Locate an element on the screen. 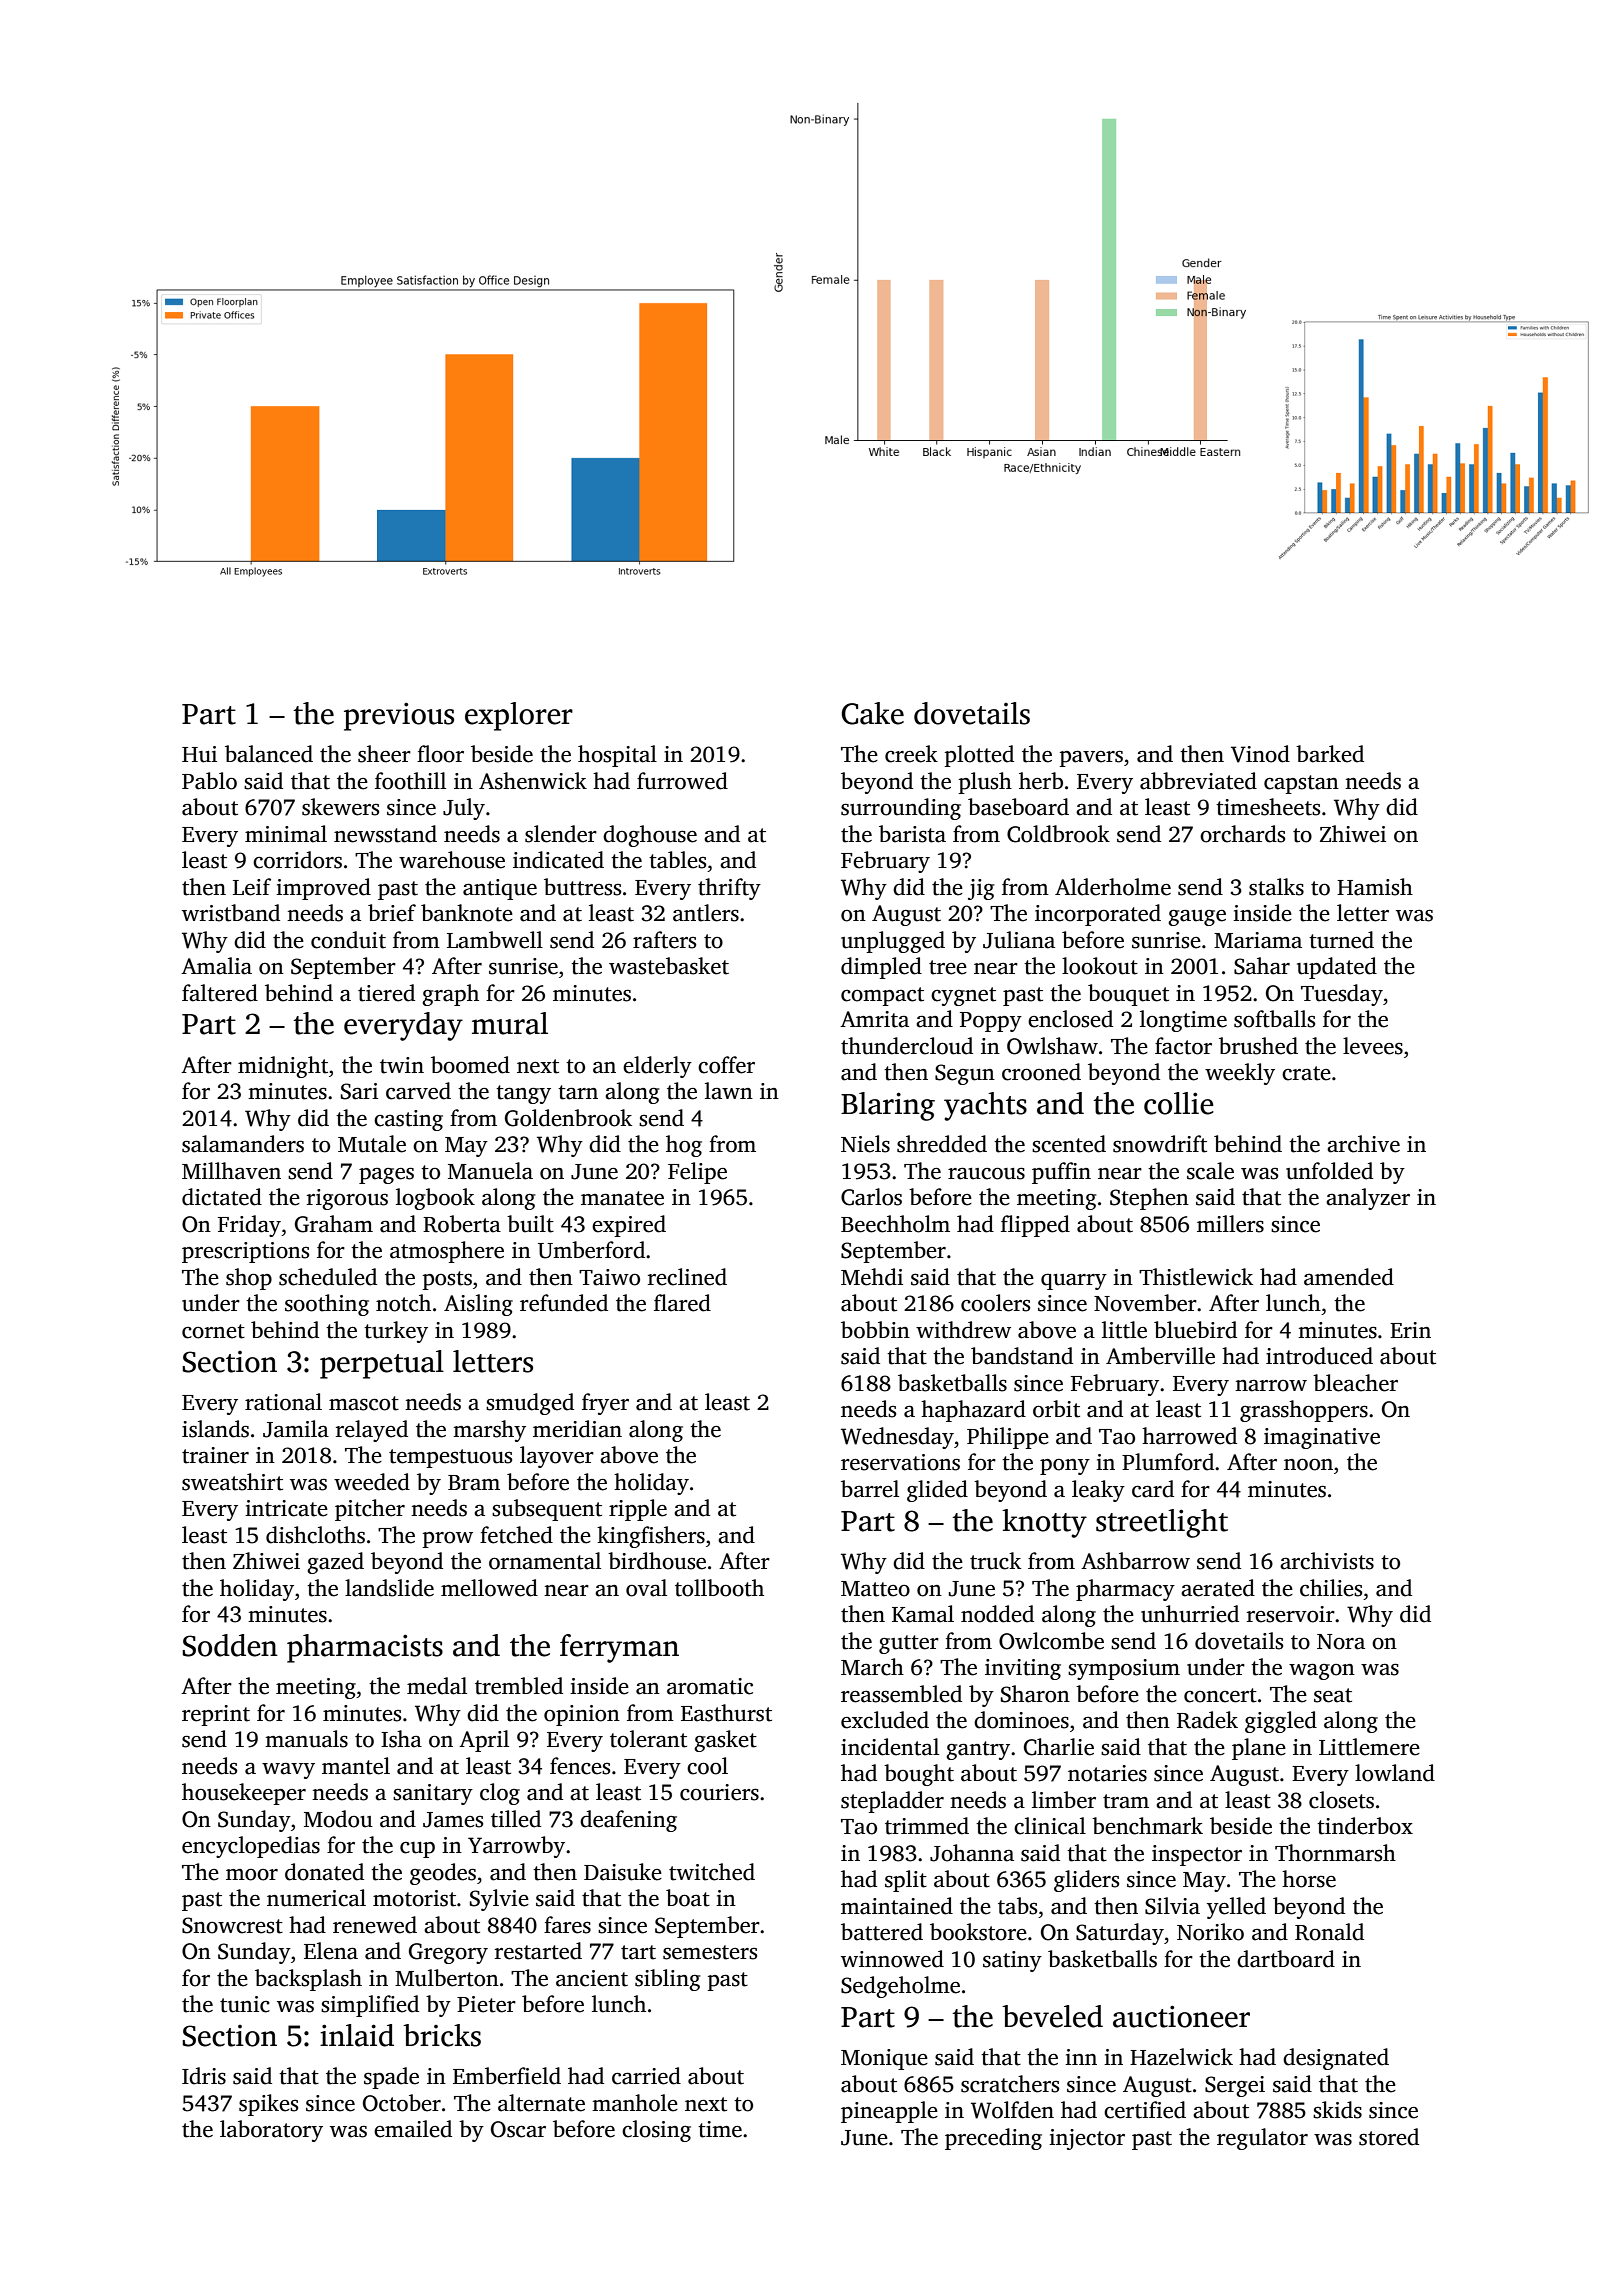 The width and height of the screenshot is (1620, 2292). barked is located at coordinates (1330, 754).
